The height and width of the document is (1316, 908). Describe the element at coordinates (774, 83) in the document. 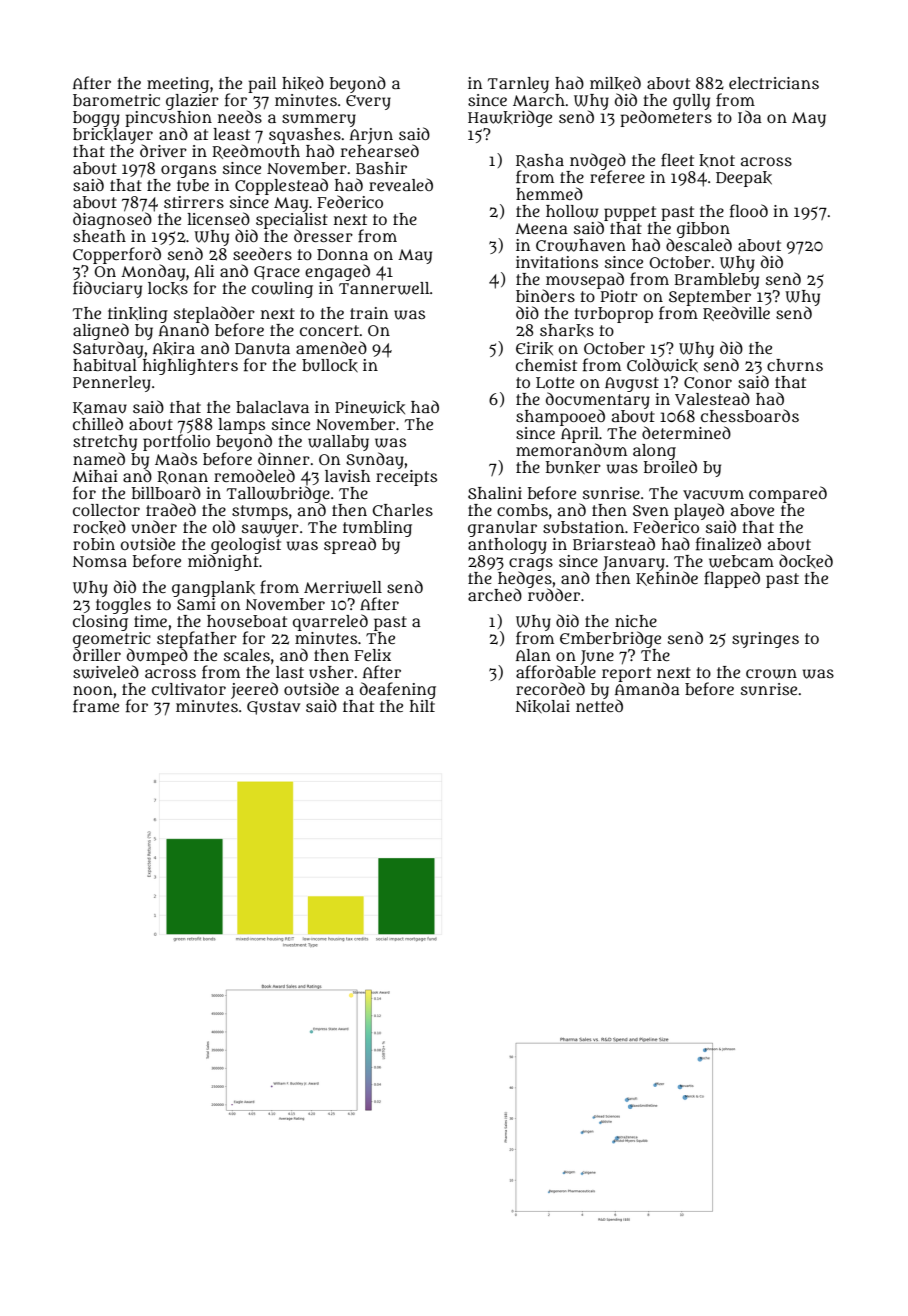

I see `electricians` at that location.
